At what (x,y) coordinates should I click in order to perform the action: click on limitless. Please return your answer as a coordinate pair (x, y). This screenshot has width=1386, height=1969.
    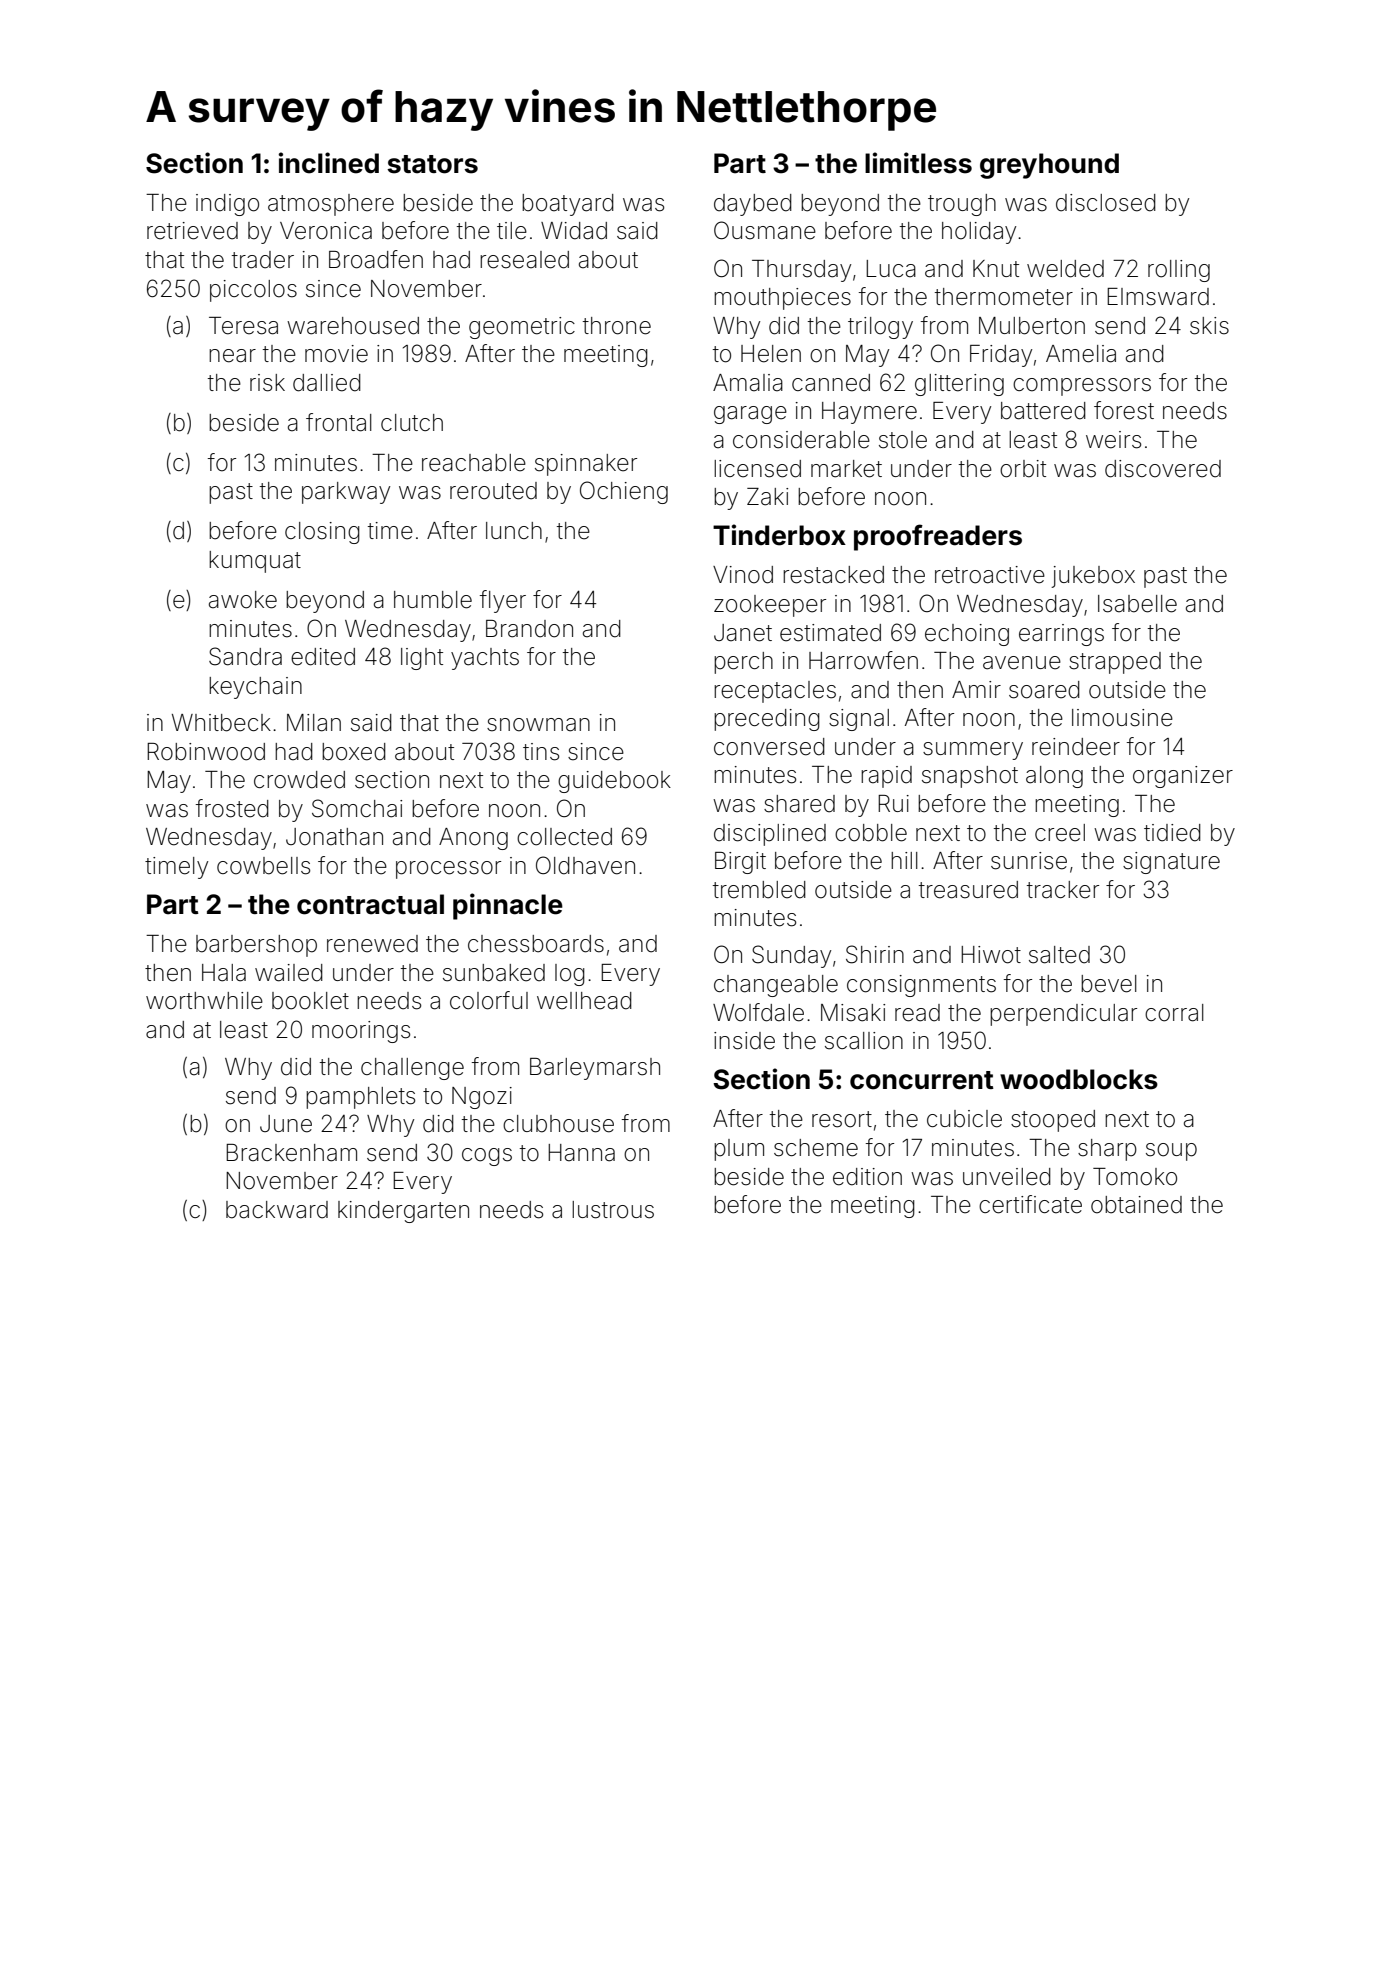
    Looking at the image, I should click on (918, 163).
